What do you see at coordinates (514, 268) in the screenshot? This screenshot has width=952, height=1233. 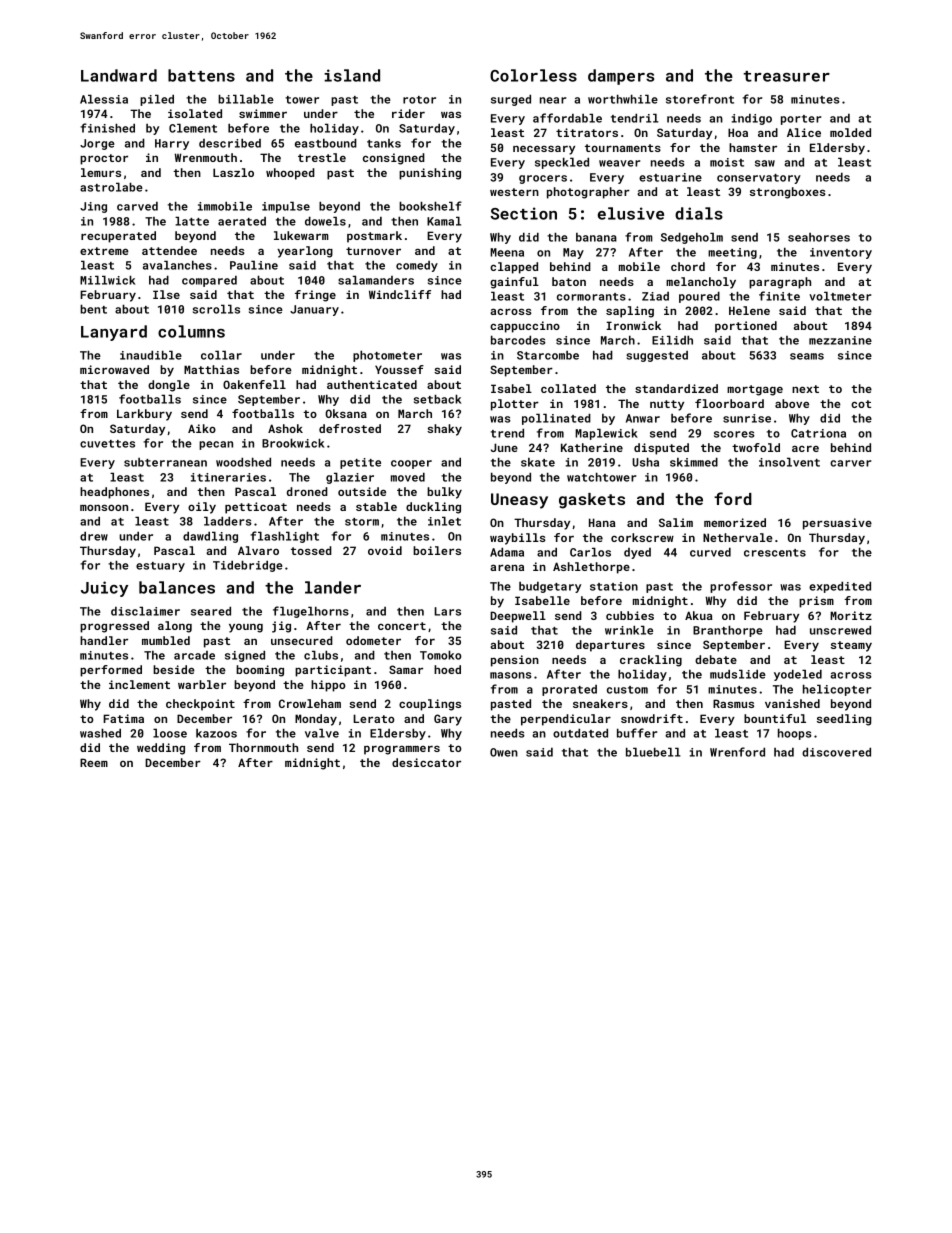 I see `clapped` at bounding box center [514, 268].
